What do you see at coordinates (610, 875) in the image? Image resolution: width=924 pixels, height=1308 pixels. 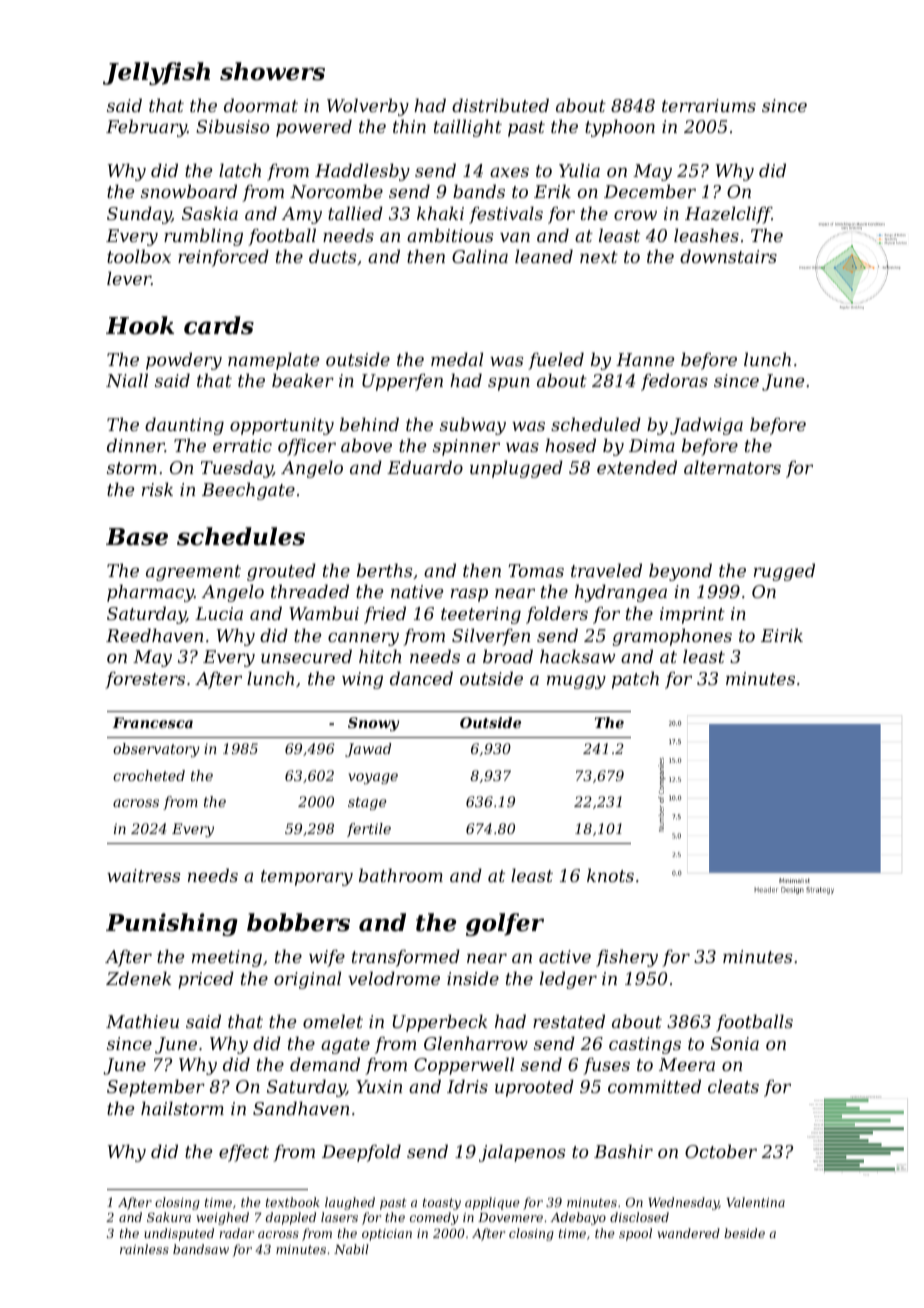 I see `knots` at bounding box center [610, 875].
